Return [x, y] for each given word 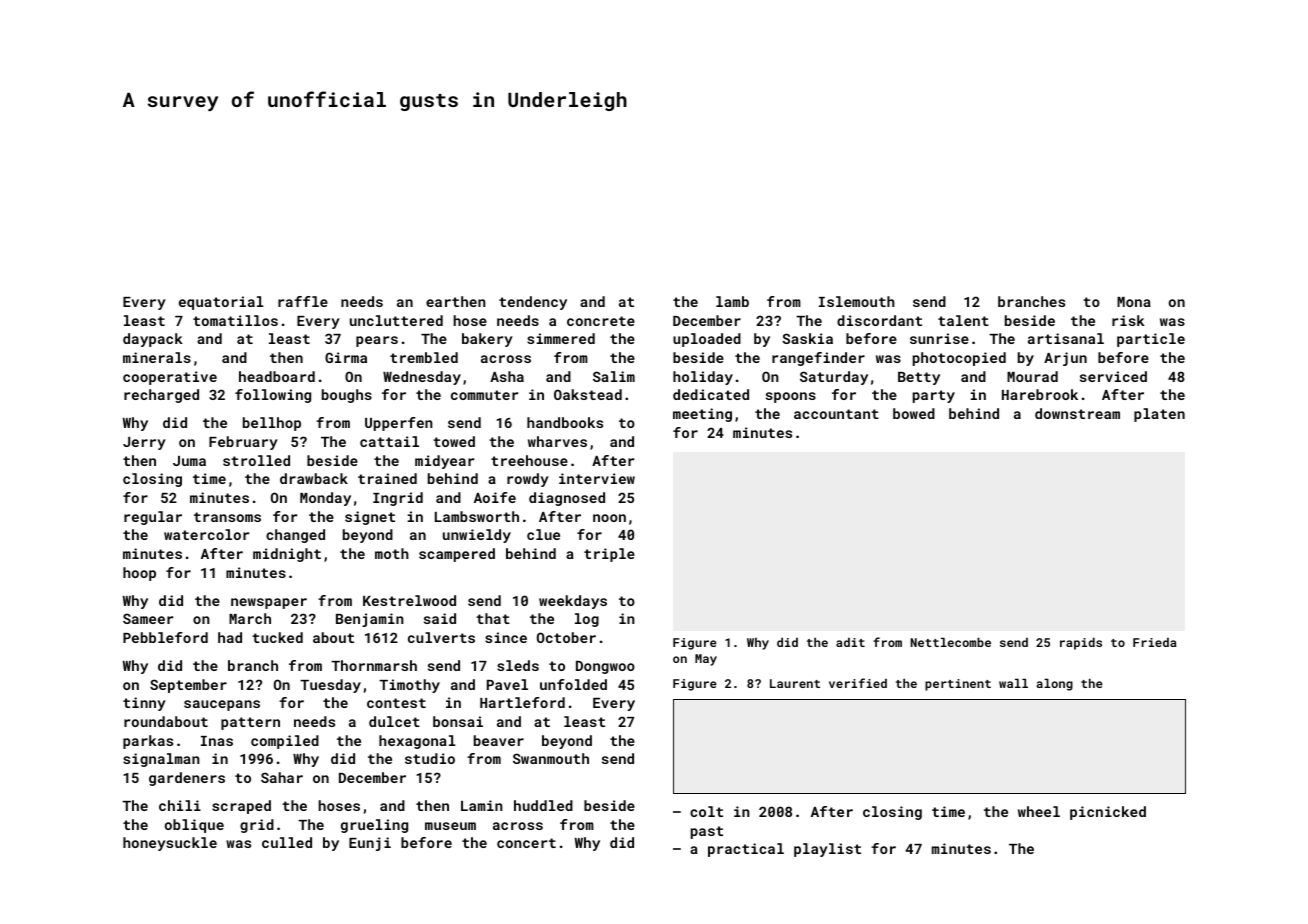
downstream [1077, 413]
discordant [879, 320]
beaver [499, 740]
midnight [287, 555]
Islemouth [857, 301]
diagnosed [567, 499]
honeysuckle [170, 844]
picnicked [1108, 813]
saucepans [222, 705]
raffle [303, 301]
